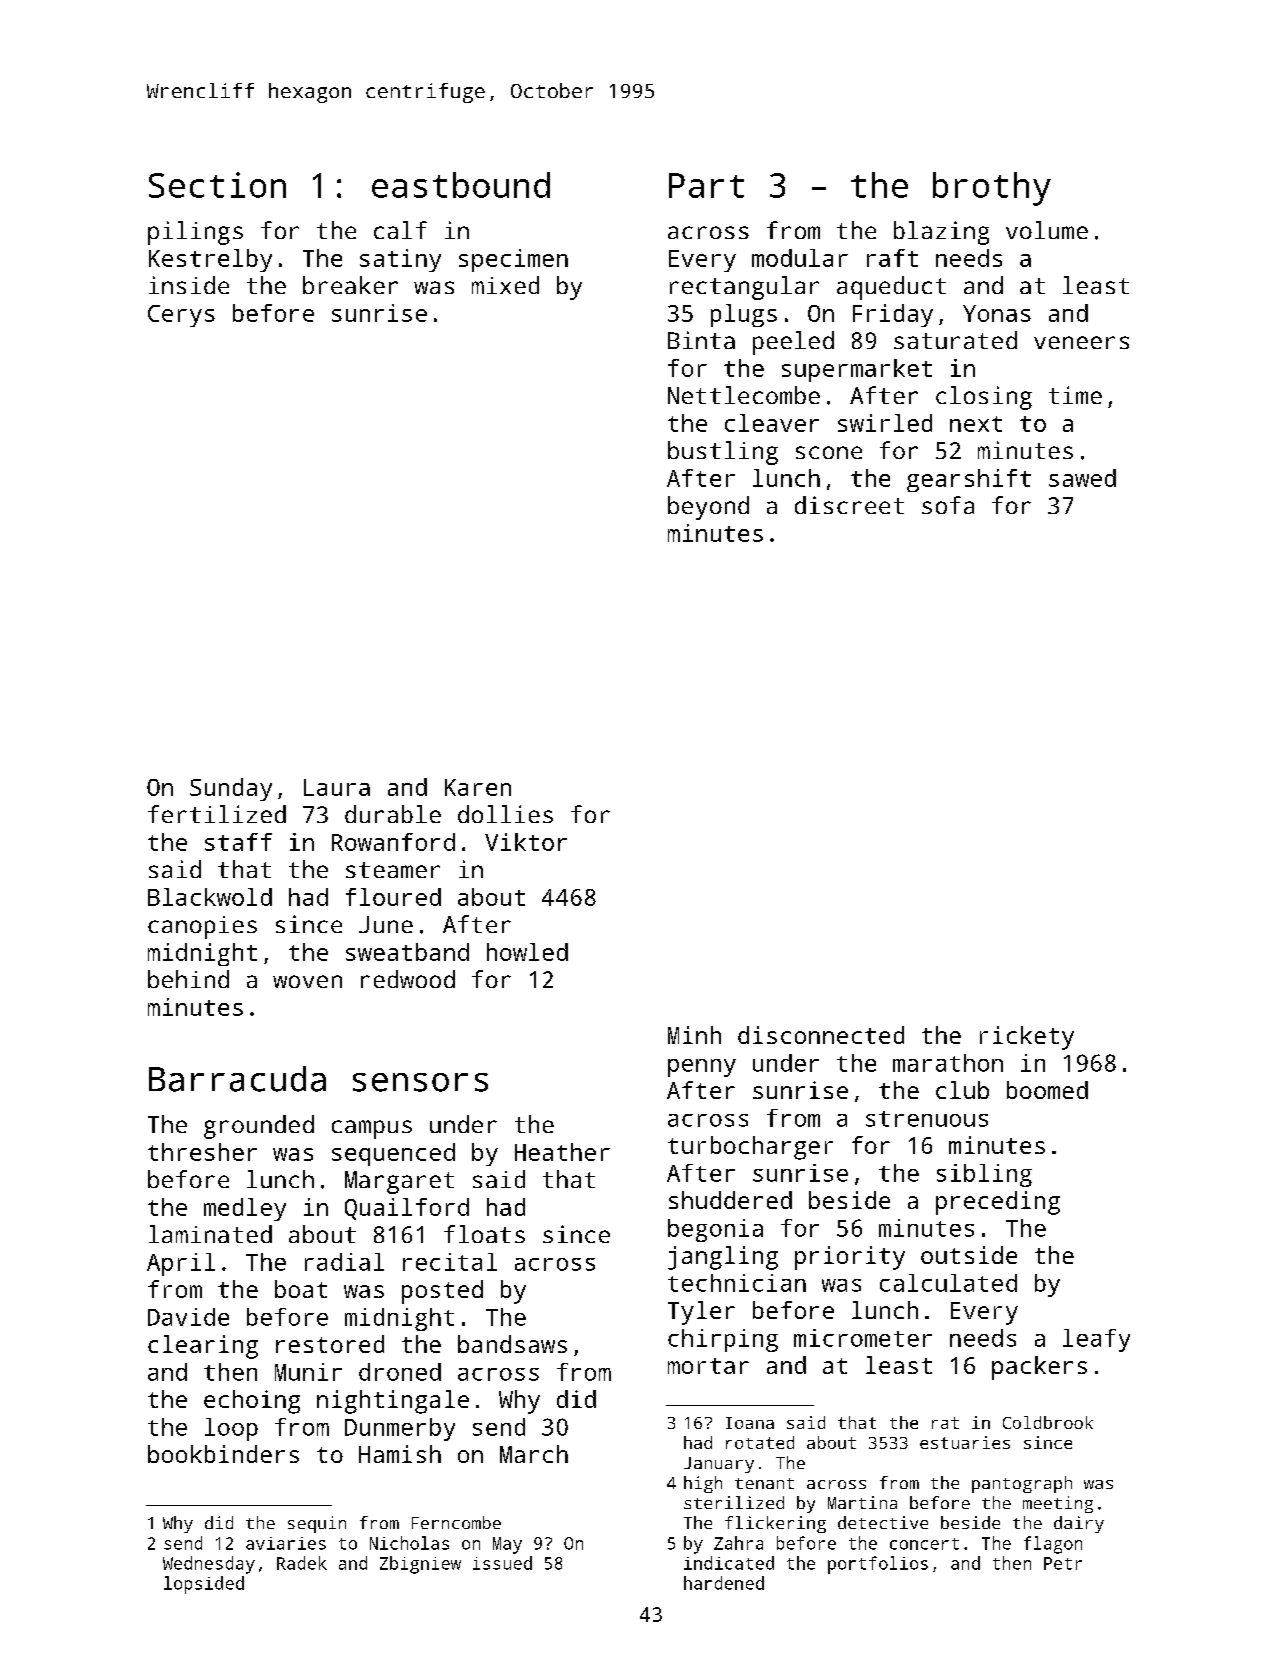 Image resolution: width=1278 pixels, height=1654 pixels. I want to click on beyond, so click(708, 508).
